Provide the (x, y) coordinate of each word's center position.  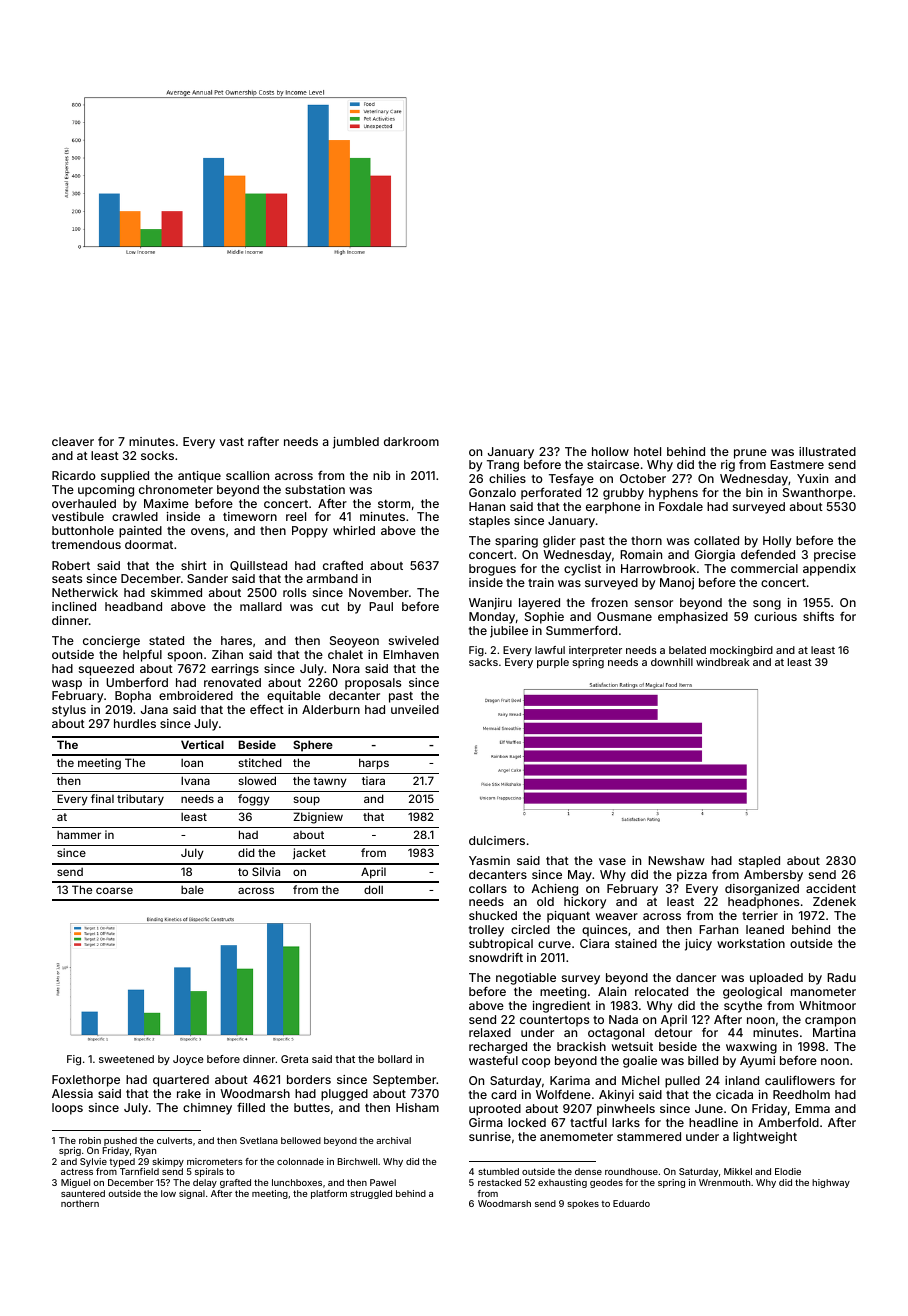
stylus (69, 711)
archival (393, 1140)
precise (835, 556)
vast (232, 442)
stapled (759, 862)
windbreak (723, 662)
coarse (114, 890)
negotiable (526, 979)
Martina (834, 1032)
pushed (120, 1141)
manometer (823, 992)
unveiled (415, 709)
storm (394, 504)
